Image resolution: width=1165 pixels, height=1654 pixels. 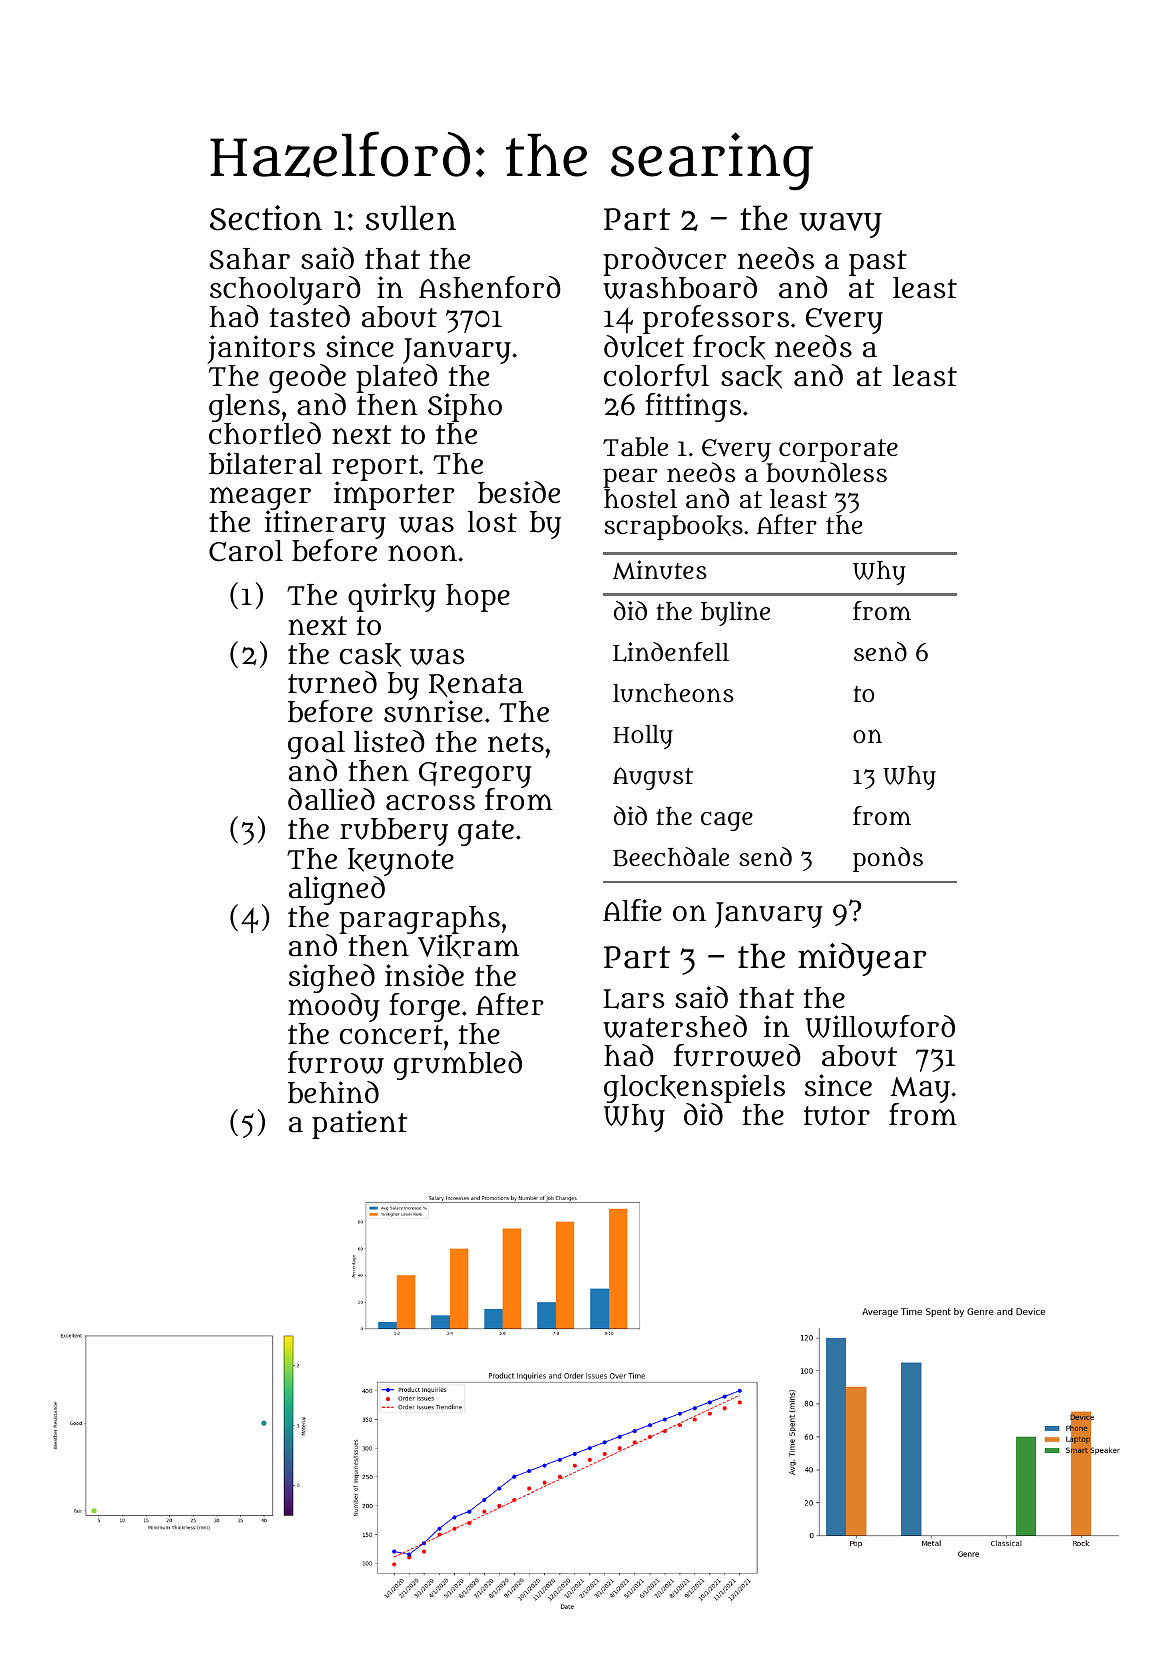 I want to click on report, so click(x=375, y=468).
